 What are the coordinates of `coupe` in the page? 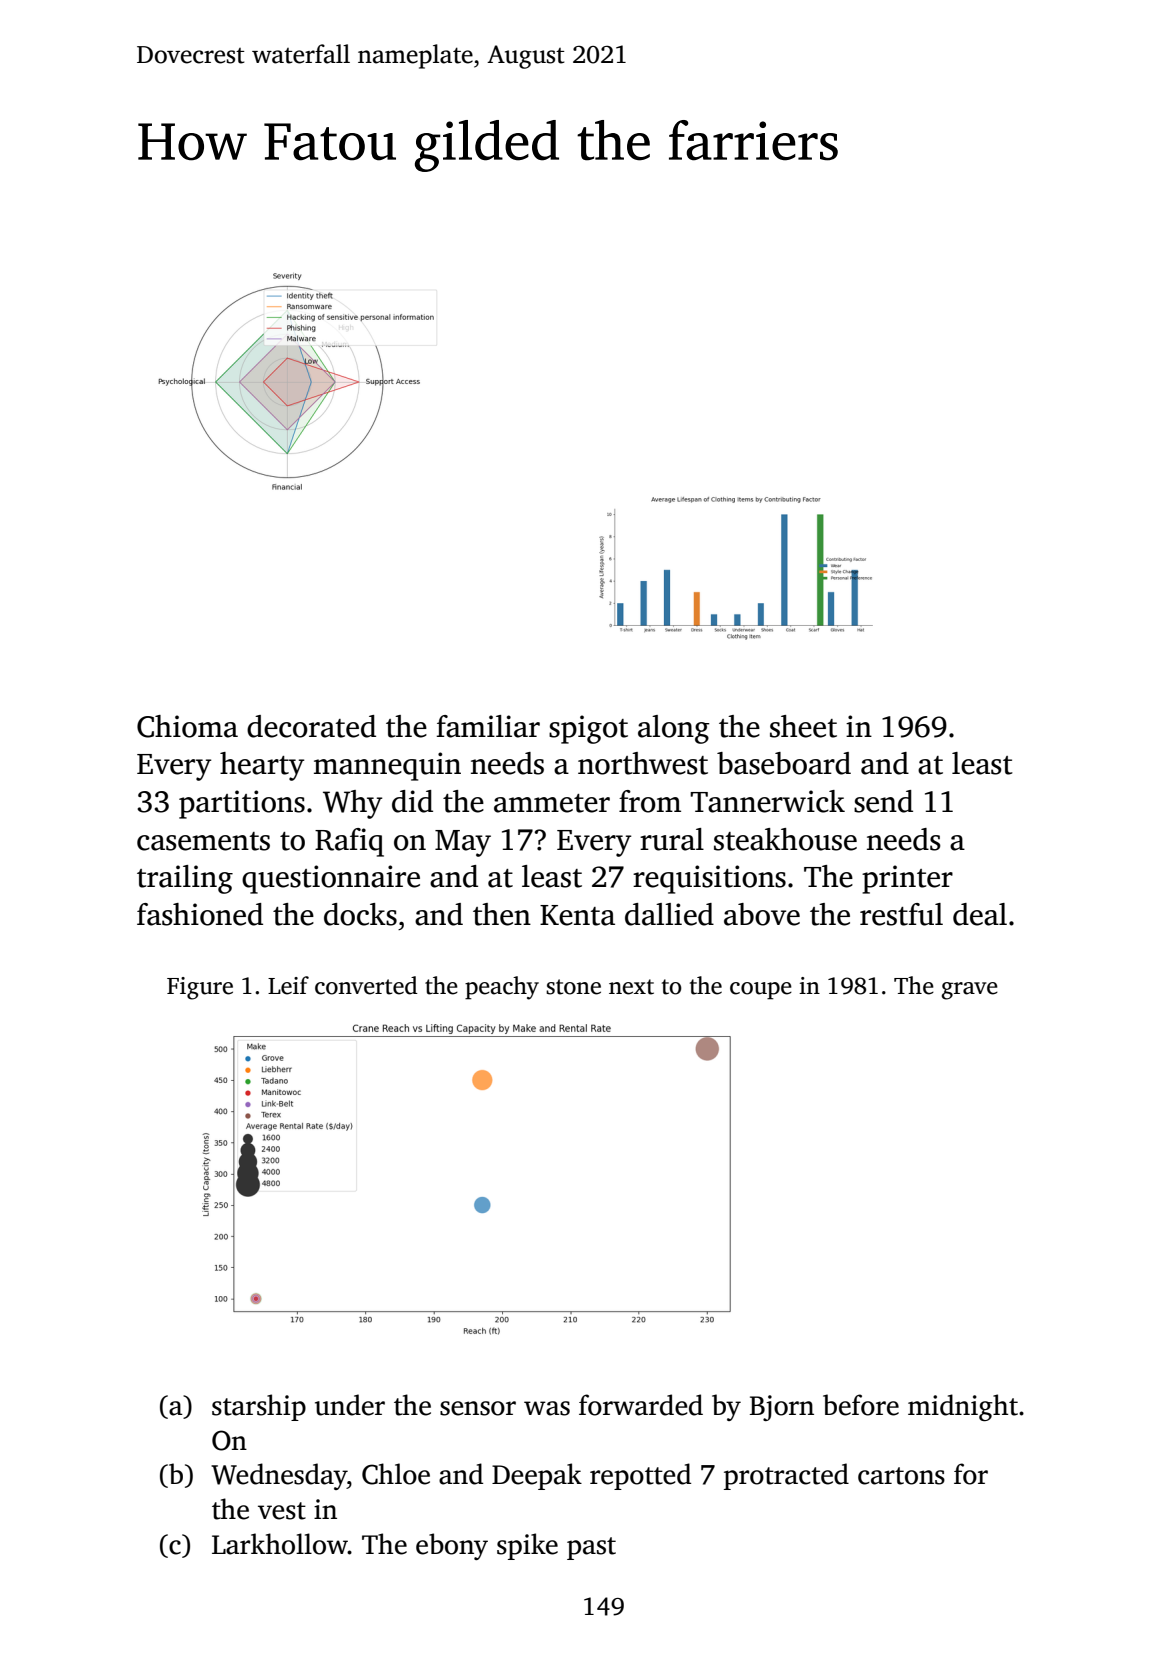 It's located at (761, 991).
